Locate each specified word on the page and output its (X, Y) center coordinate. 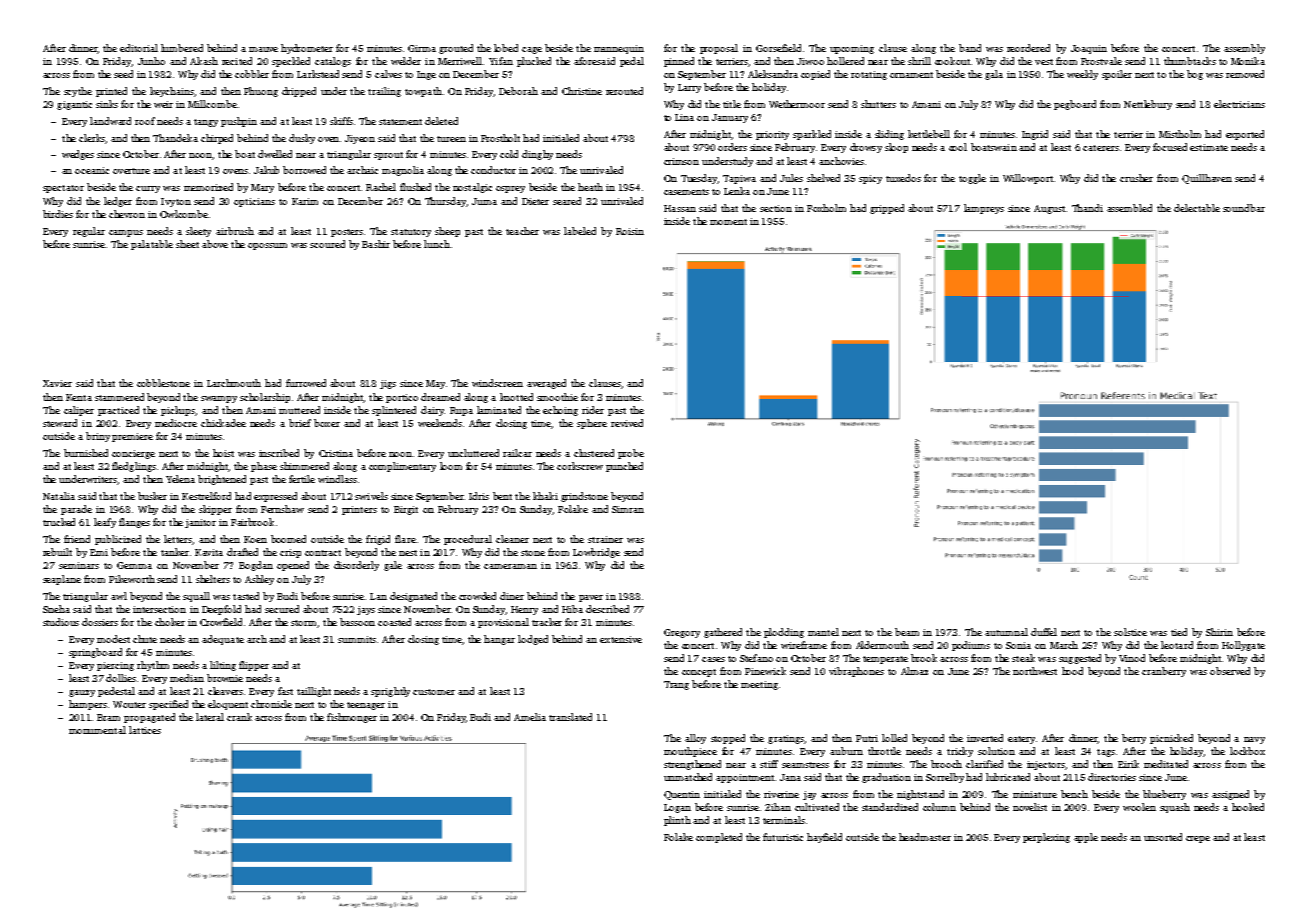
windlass (337, 479)
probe (631, 454)
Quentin (682, 795)
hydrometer (307, 49)
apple (1086, 838)
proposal (719, 49)
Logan (677, 808)
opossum (267, 246)
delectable (1197, 208)
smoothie (557, 397)
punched (624, 467)
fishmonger (352, 718)
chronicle (271, 704)
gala (994, 75)
